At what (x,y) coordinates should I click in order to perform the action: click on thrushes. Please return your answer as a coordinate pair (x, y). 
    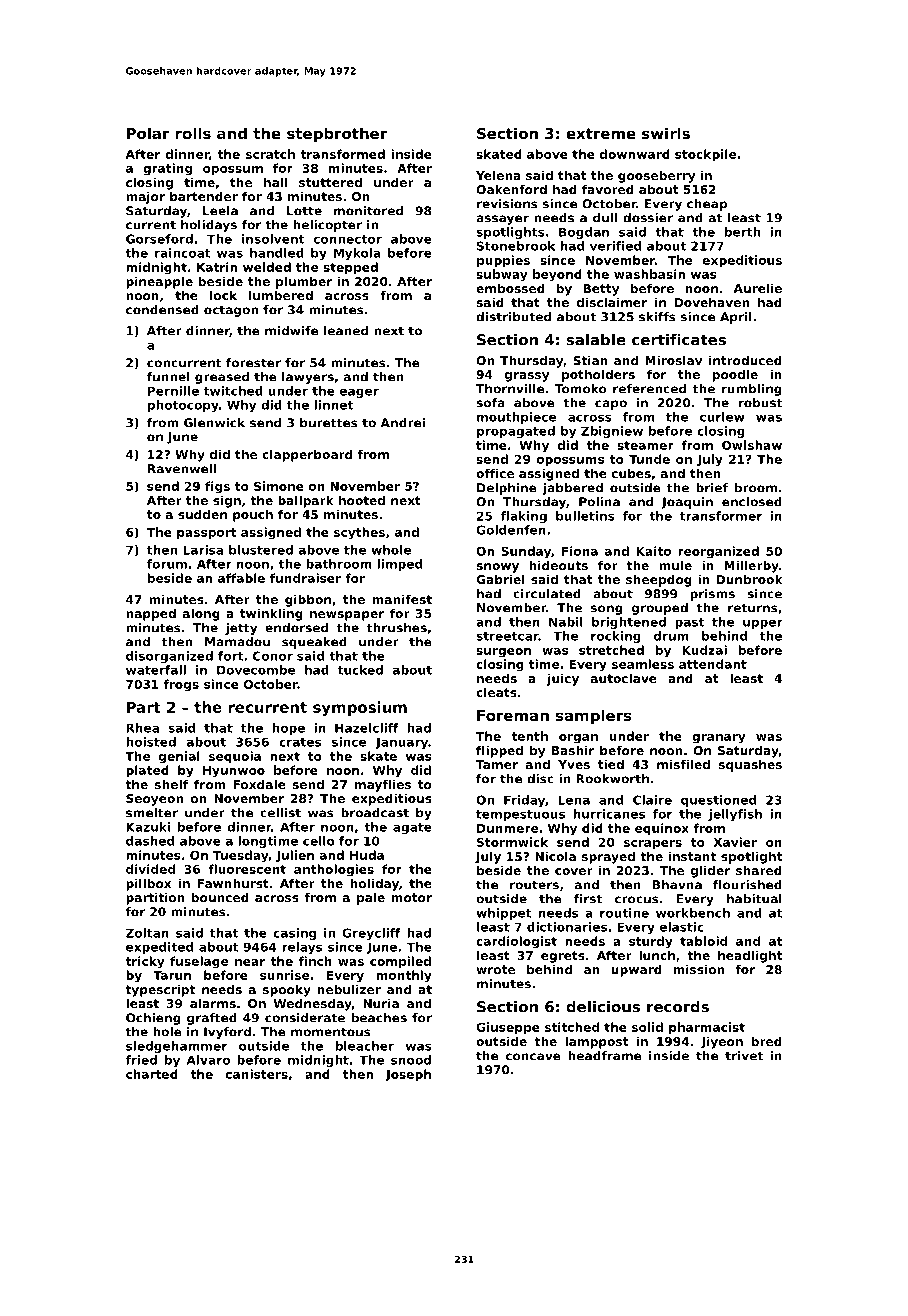
    Looking at the image, I should click on (397, 628).
